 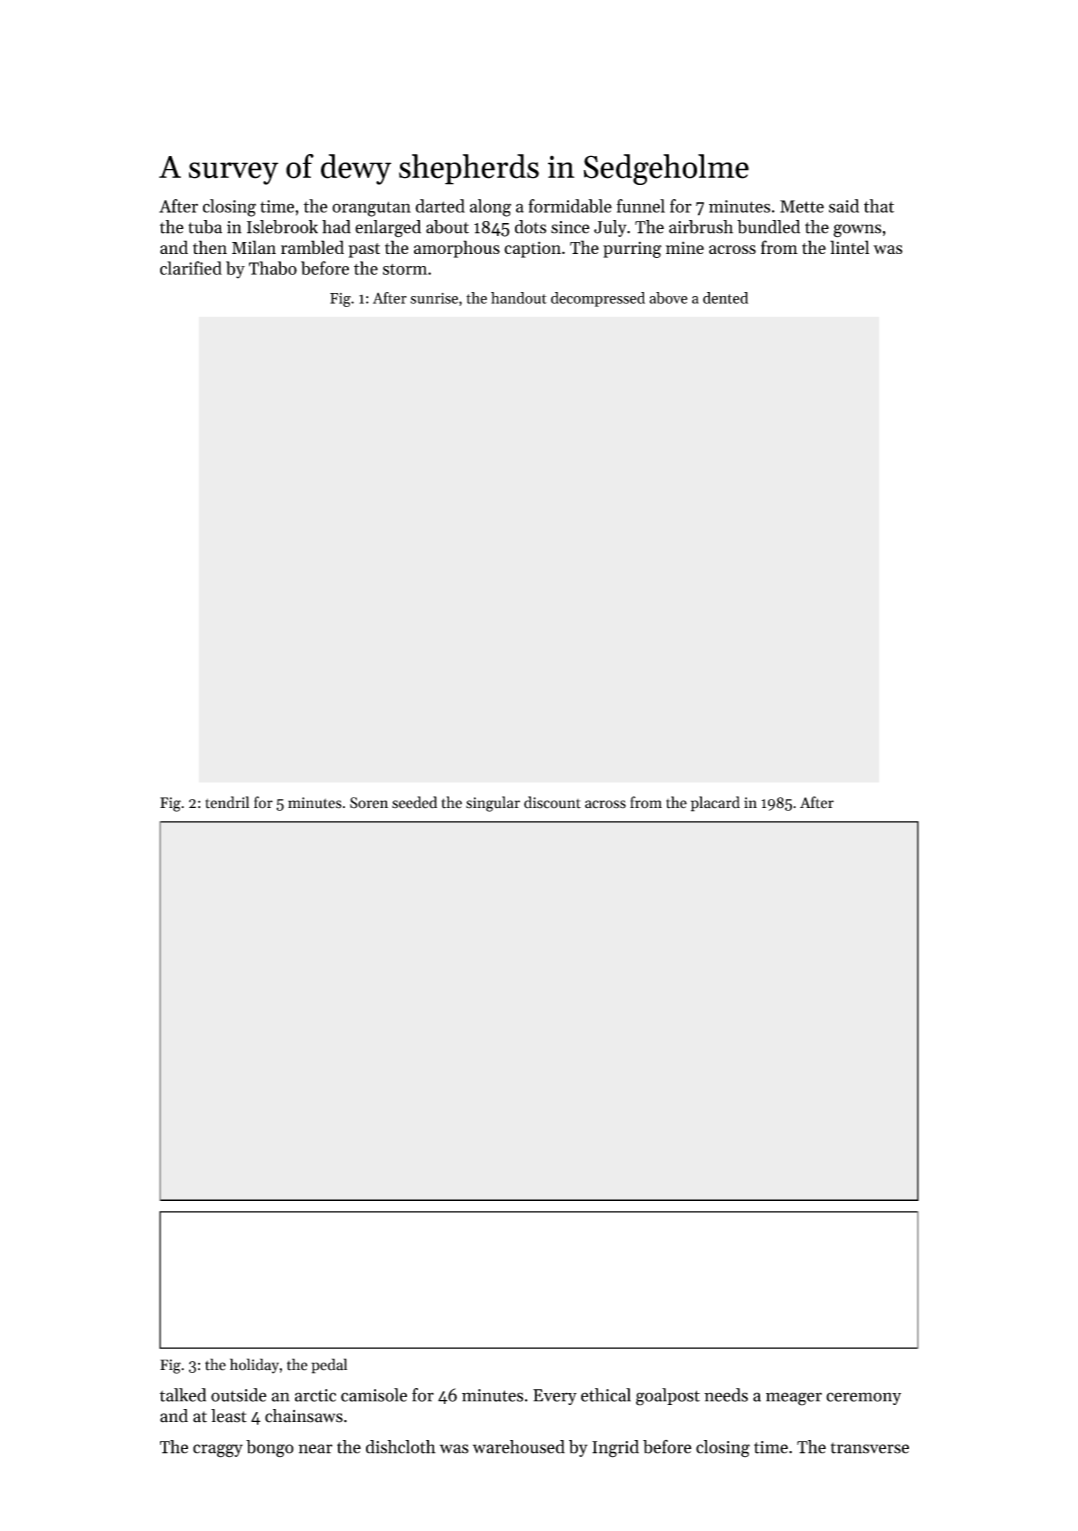 What do you see at coordinates (715, 804) in the image?
I see `placard` at bounding box center [715, 804].
